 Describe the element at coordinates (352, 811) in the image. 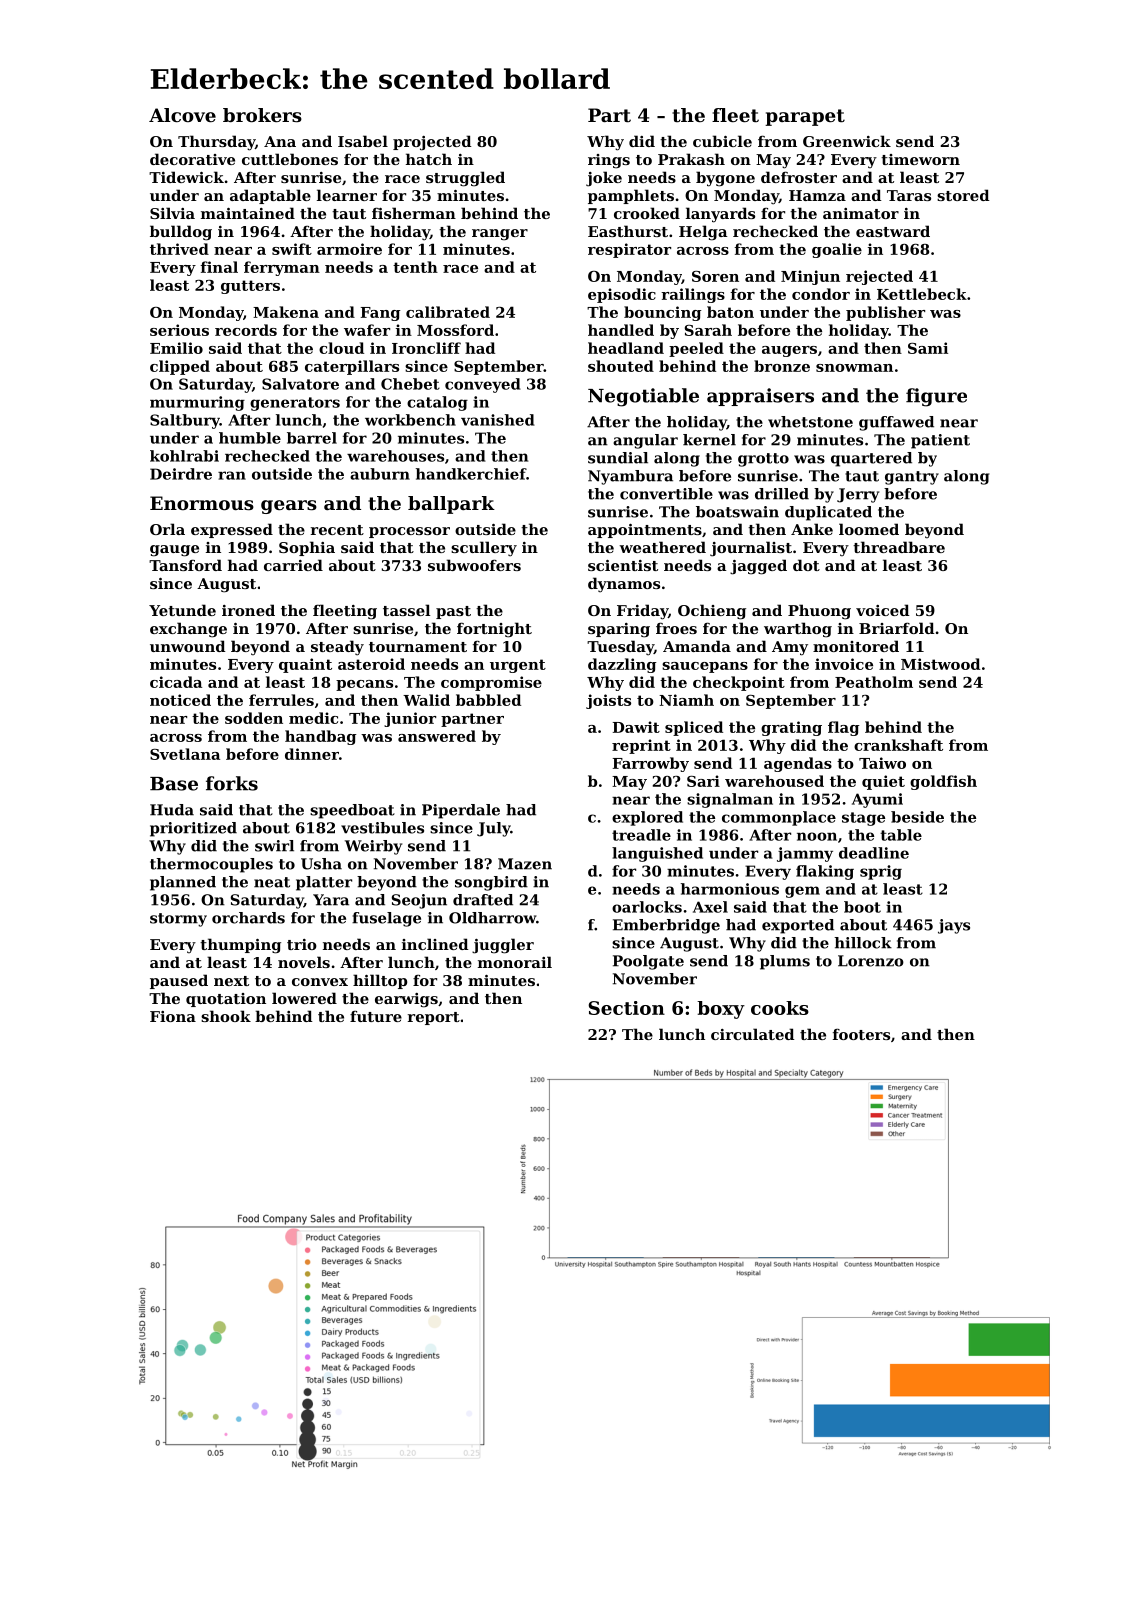

I see `speedboat` at that location.
